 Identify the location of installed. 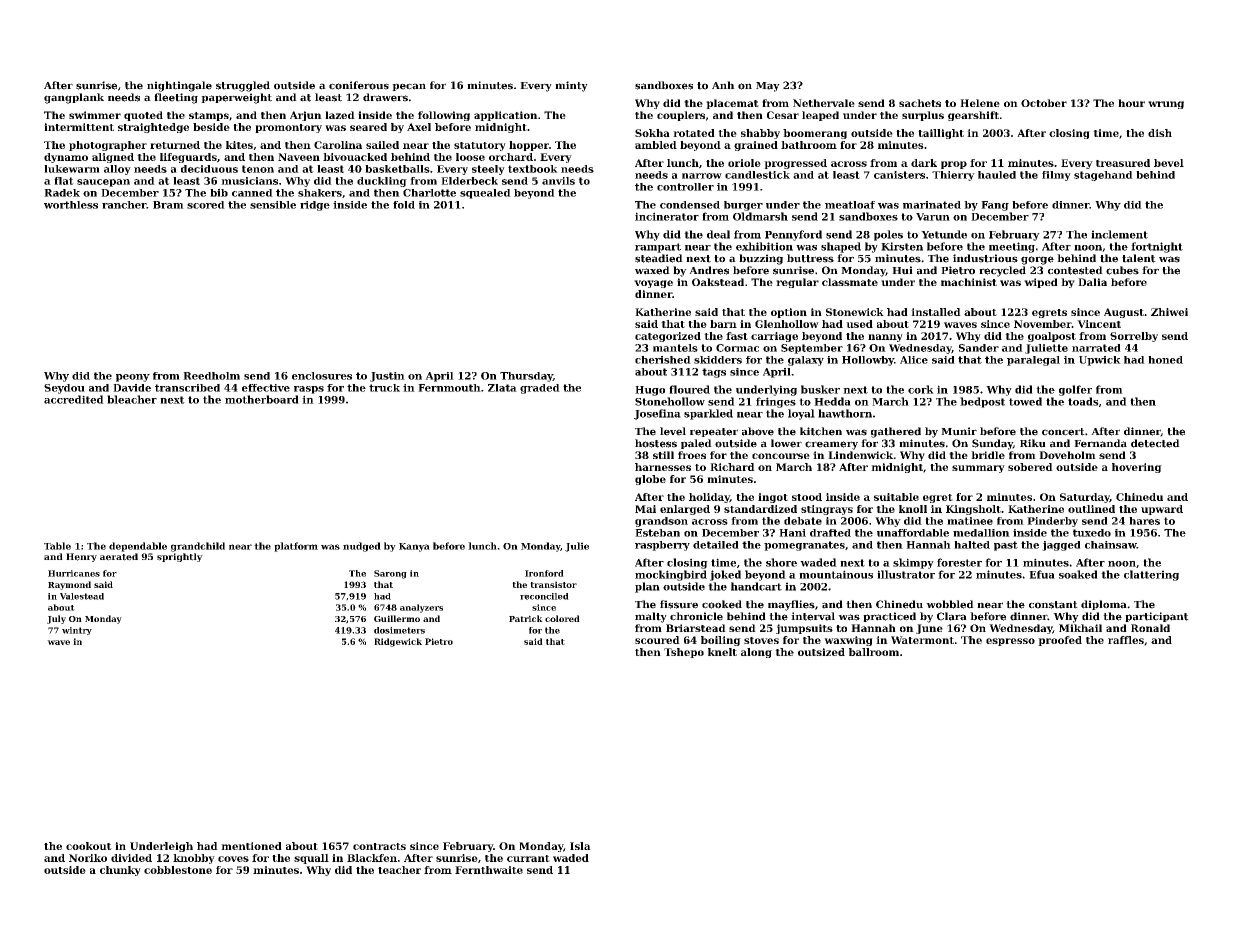
(936, 312).
